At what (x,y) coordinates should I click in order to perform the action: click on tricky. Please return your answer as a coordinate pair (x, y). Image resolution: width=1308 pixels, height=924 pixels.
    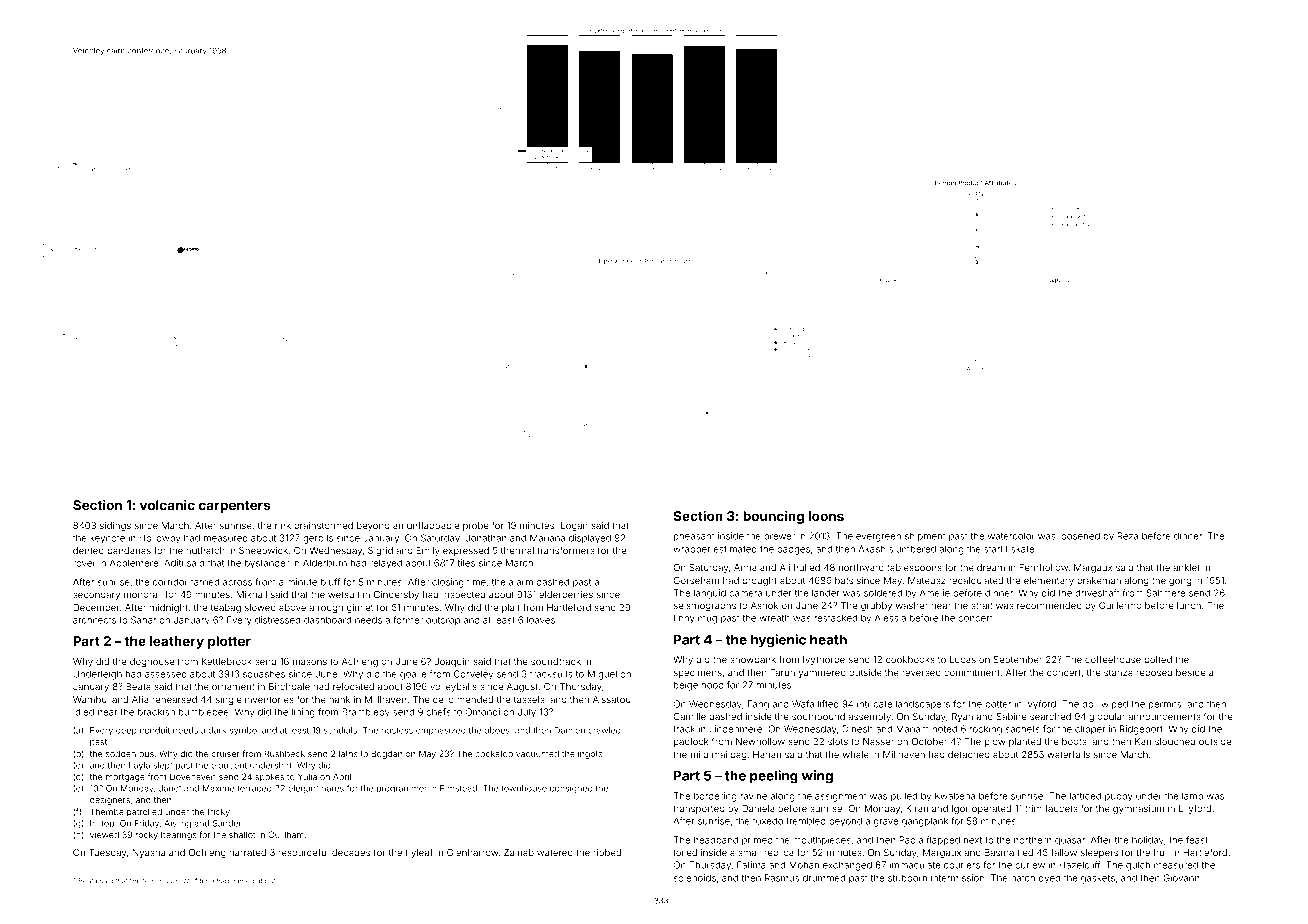
    Looking at the image, I should click on (218, 812).
